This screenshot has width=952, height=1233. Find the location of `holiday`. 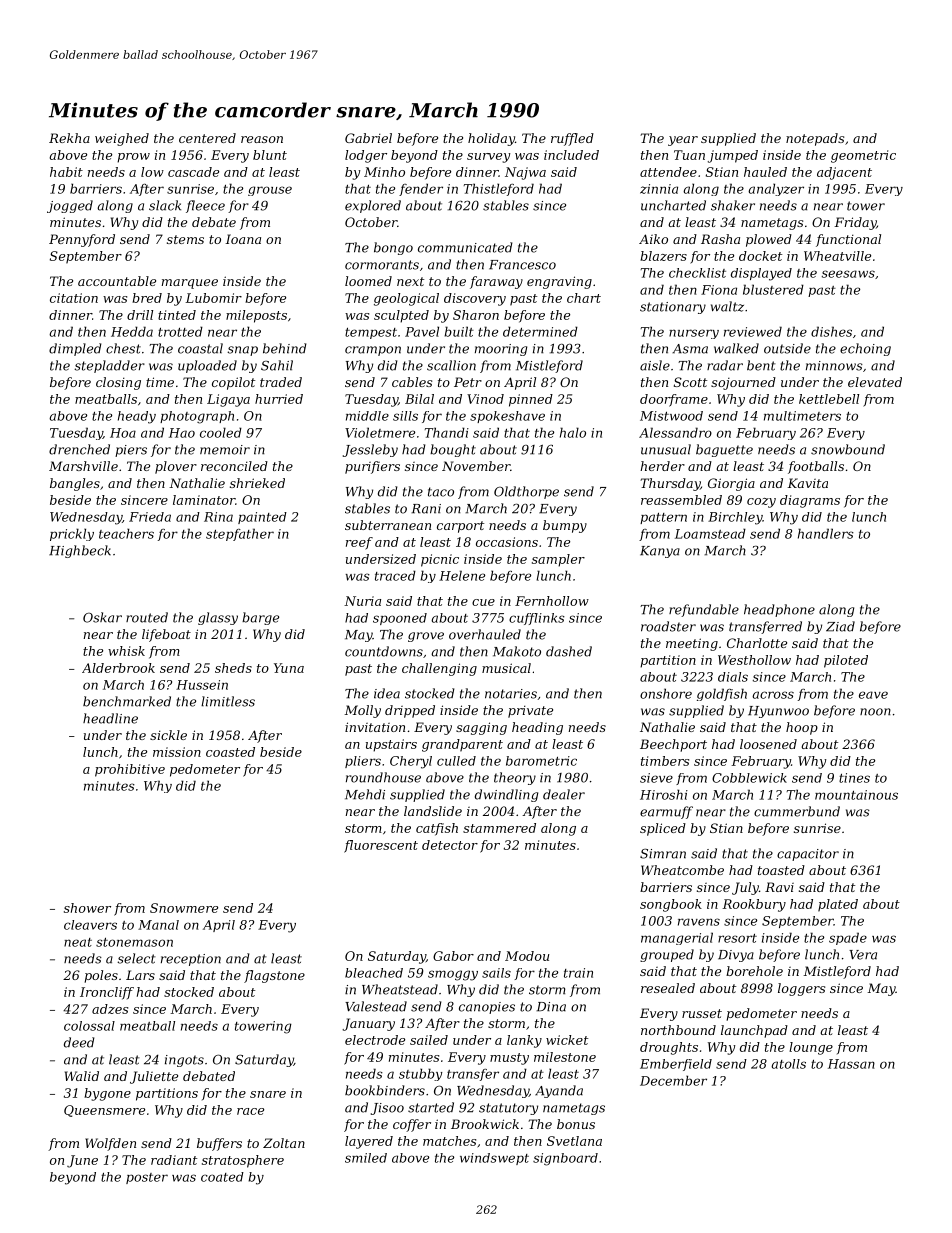

holiday is located at coordinates (491, 139).
